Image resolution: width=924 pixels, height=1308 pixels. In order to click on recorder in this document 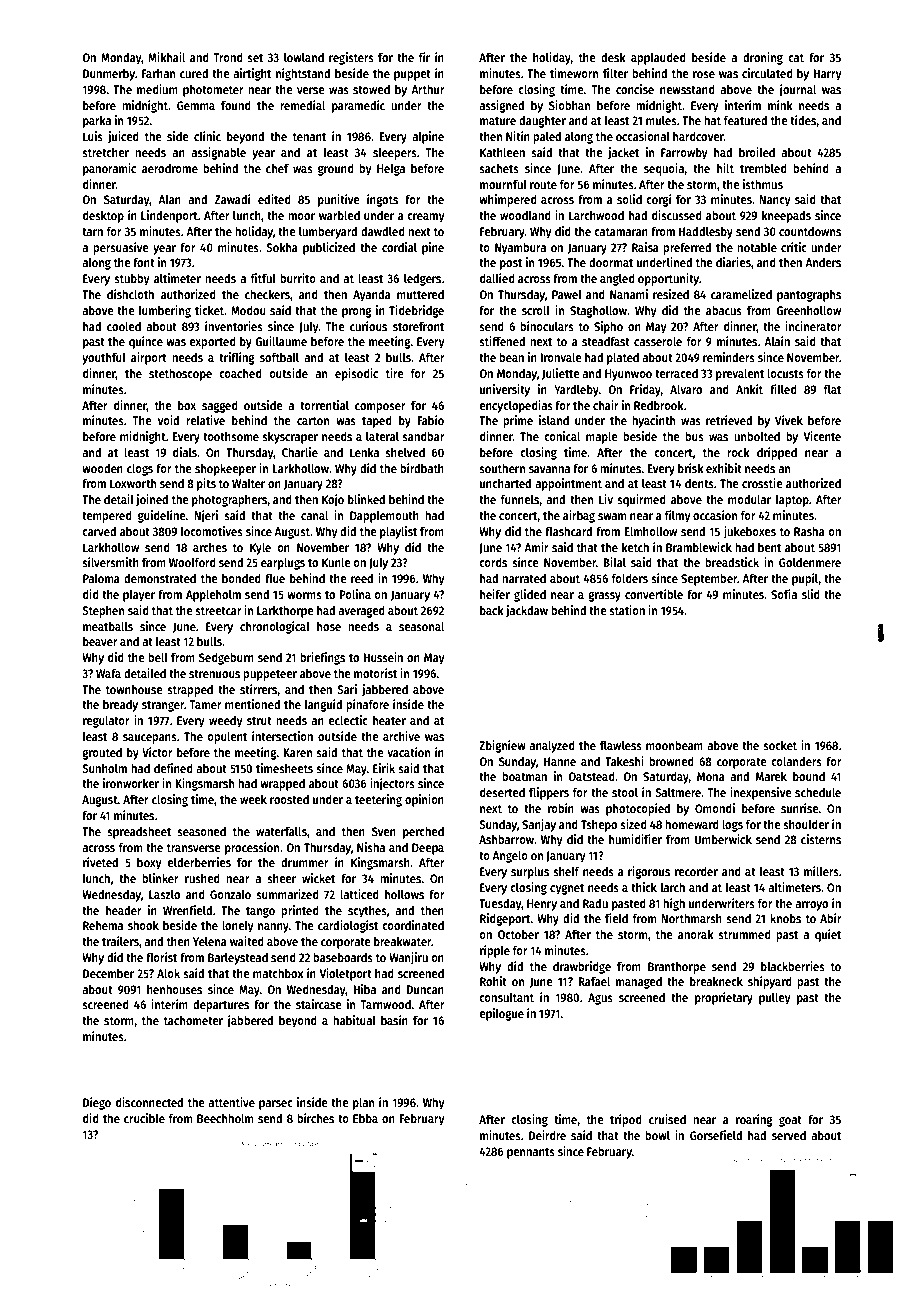, I will do `click(696, 871)`.
